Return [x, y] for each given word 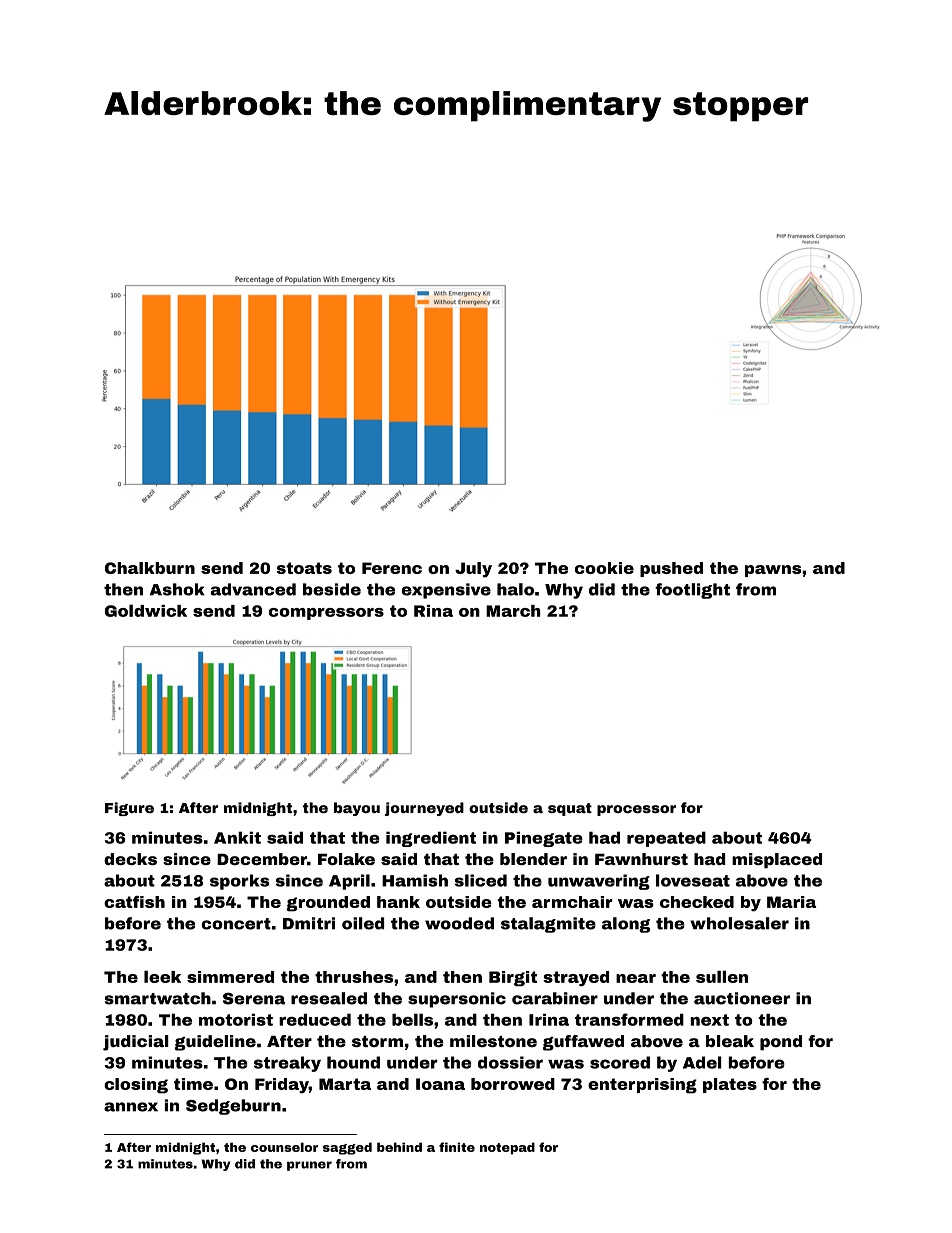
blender [533, 859]
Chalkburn [150, 568]
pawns [773, 571]
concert [236, 924]
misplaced [777, 860]
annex [131, 1107]
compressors [326, 614]
